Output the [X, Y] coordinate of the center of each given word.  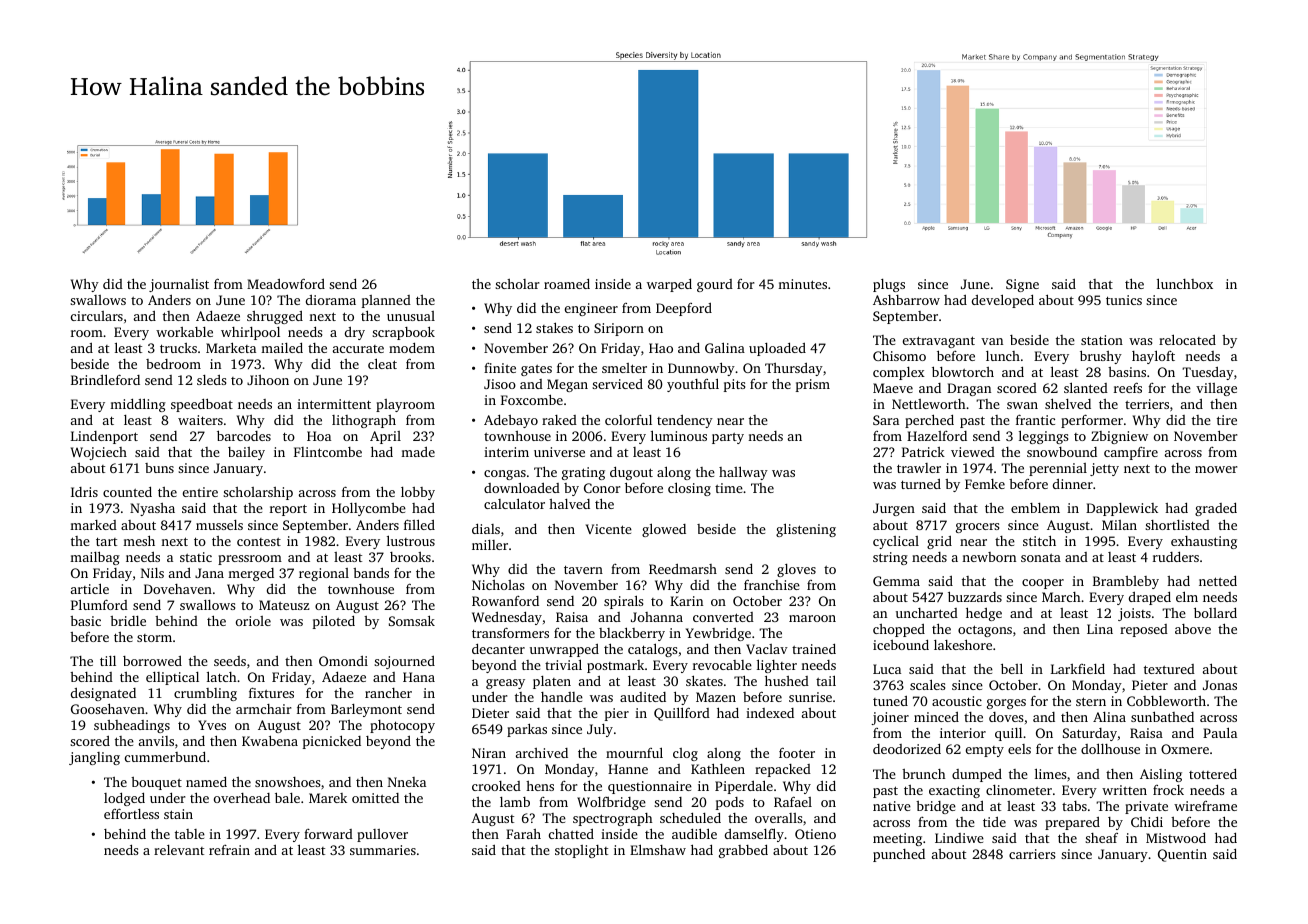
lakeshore [963, 644]
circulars [97, 316]
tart [106, 541]
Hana [419, 677]
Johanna [657, 617]
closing [689, 489]
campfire [1131, 453]
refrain [229, 850]
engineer [591, 309]
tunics [1124, 300]
